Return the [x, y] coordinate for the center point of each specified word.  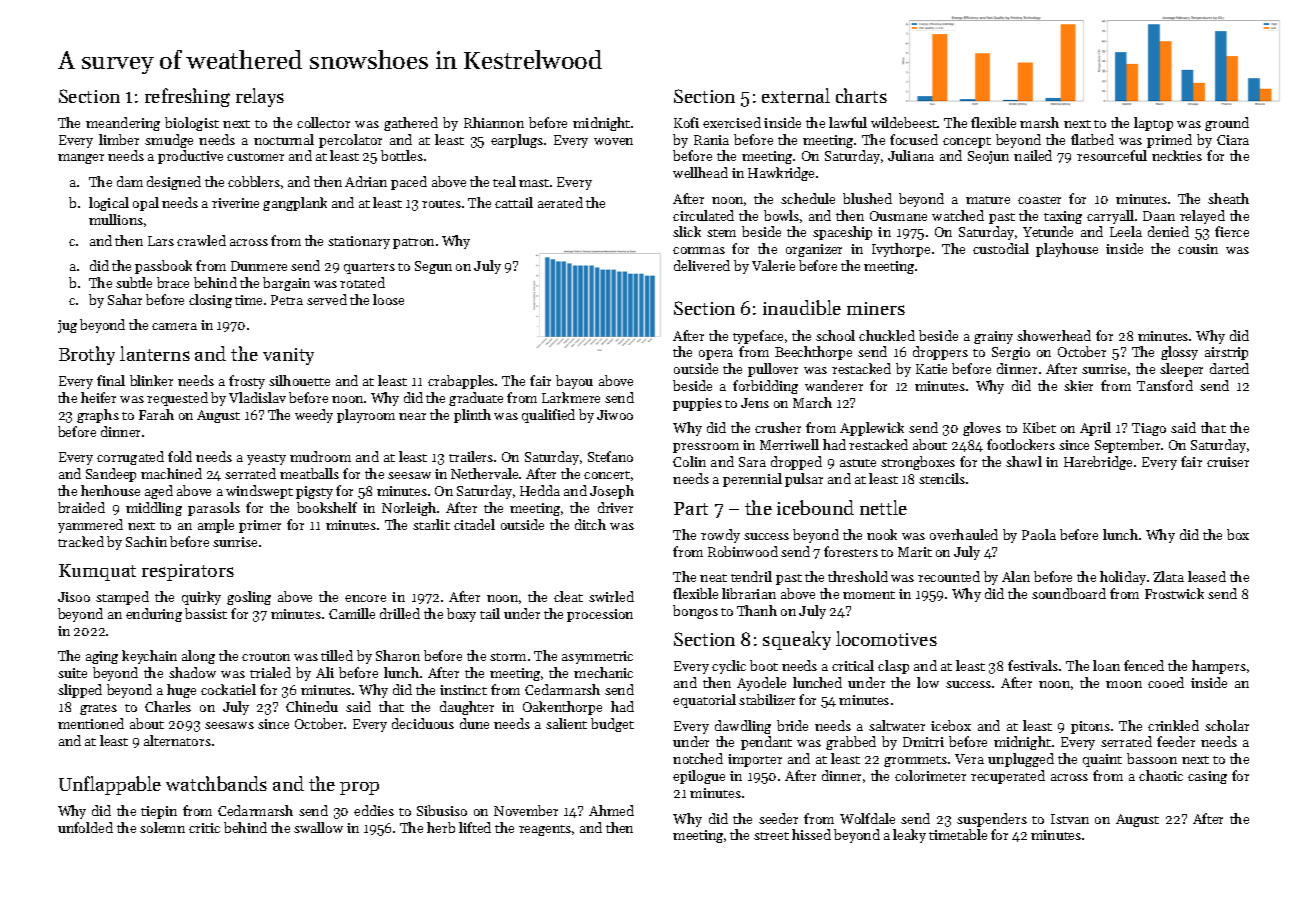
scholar [1227, 725]
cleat [568, 596]
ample [216, 526]
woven [613, 141]
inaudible [802, 307]
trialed [270, 672]
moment [869, 595]
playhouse [1067, 250]
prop [359, 788]
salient [566, 723]
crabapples [461, 382]
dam [130, 181]
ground [1227, 124]
